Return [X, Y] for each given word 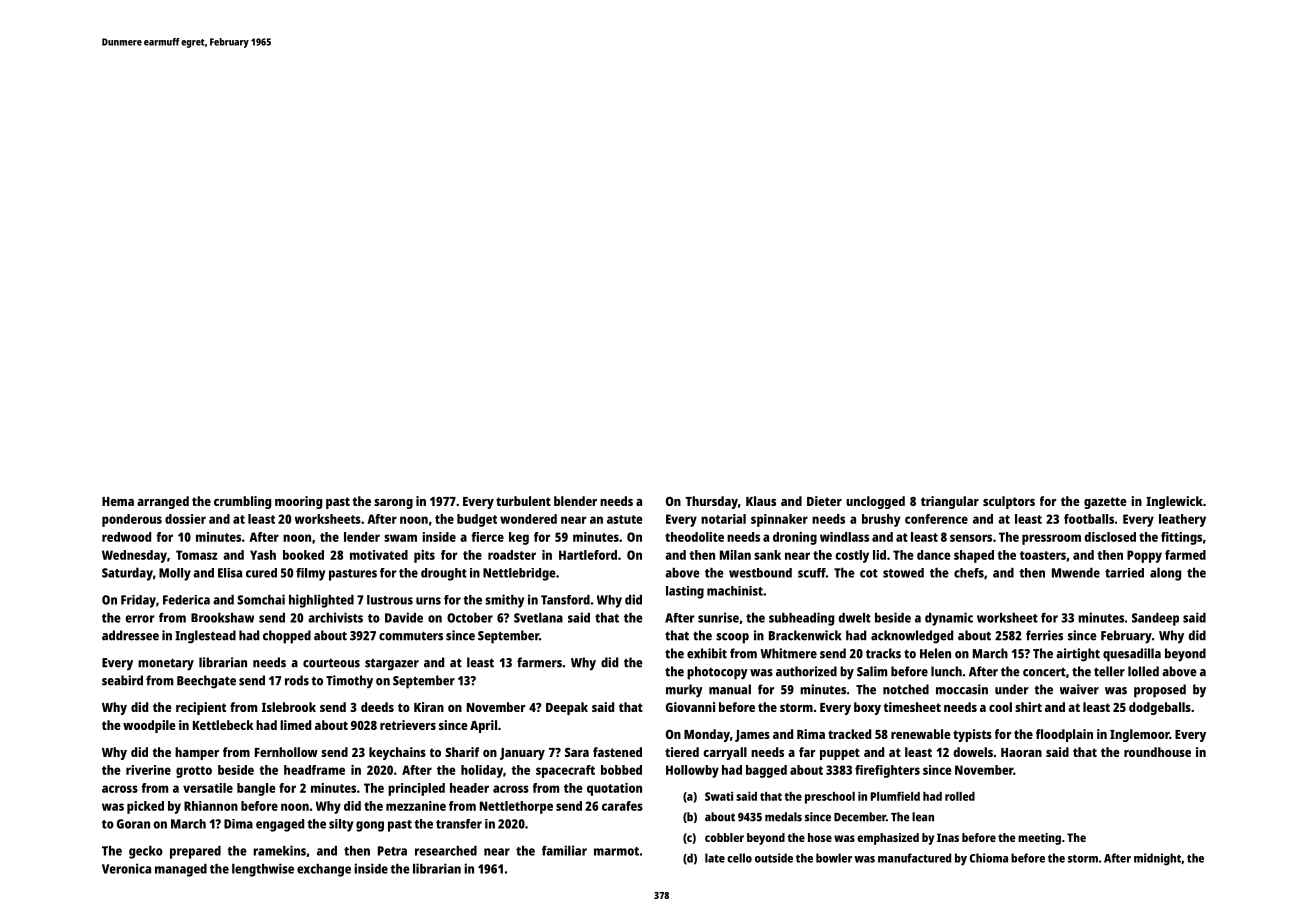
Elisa [230, 573]
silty [341, 825]
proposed [1160, 691]
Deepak [567, 708]
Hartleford [588, 555]
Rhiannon [211, 806]
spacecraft [565, 771]
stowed [903, 573]
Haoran [1021, 752]
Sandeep [1155, 619]
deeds [377, 707]
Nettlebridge [519, 574]
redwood [126, 537]
